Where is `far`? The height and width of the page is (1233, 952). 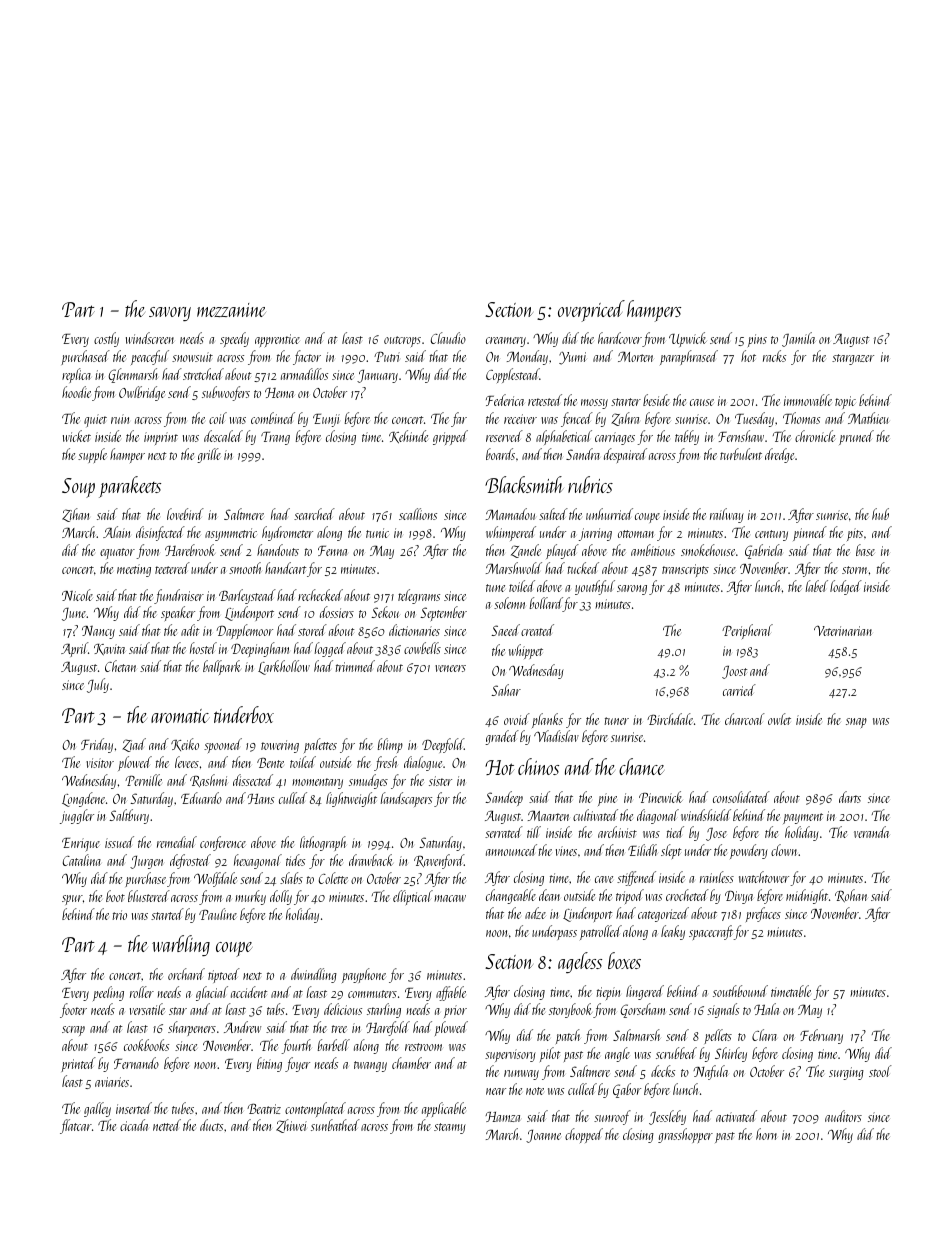
far is located at coordinates (459, 419).
